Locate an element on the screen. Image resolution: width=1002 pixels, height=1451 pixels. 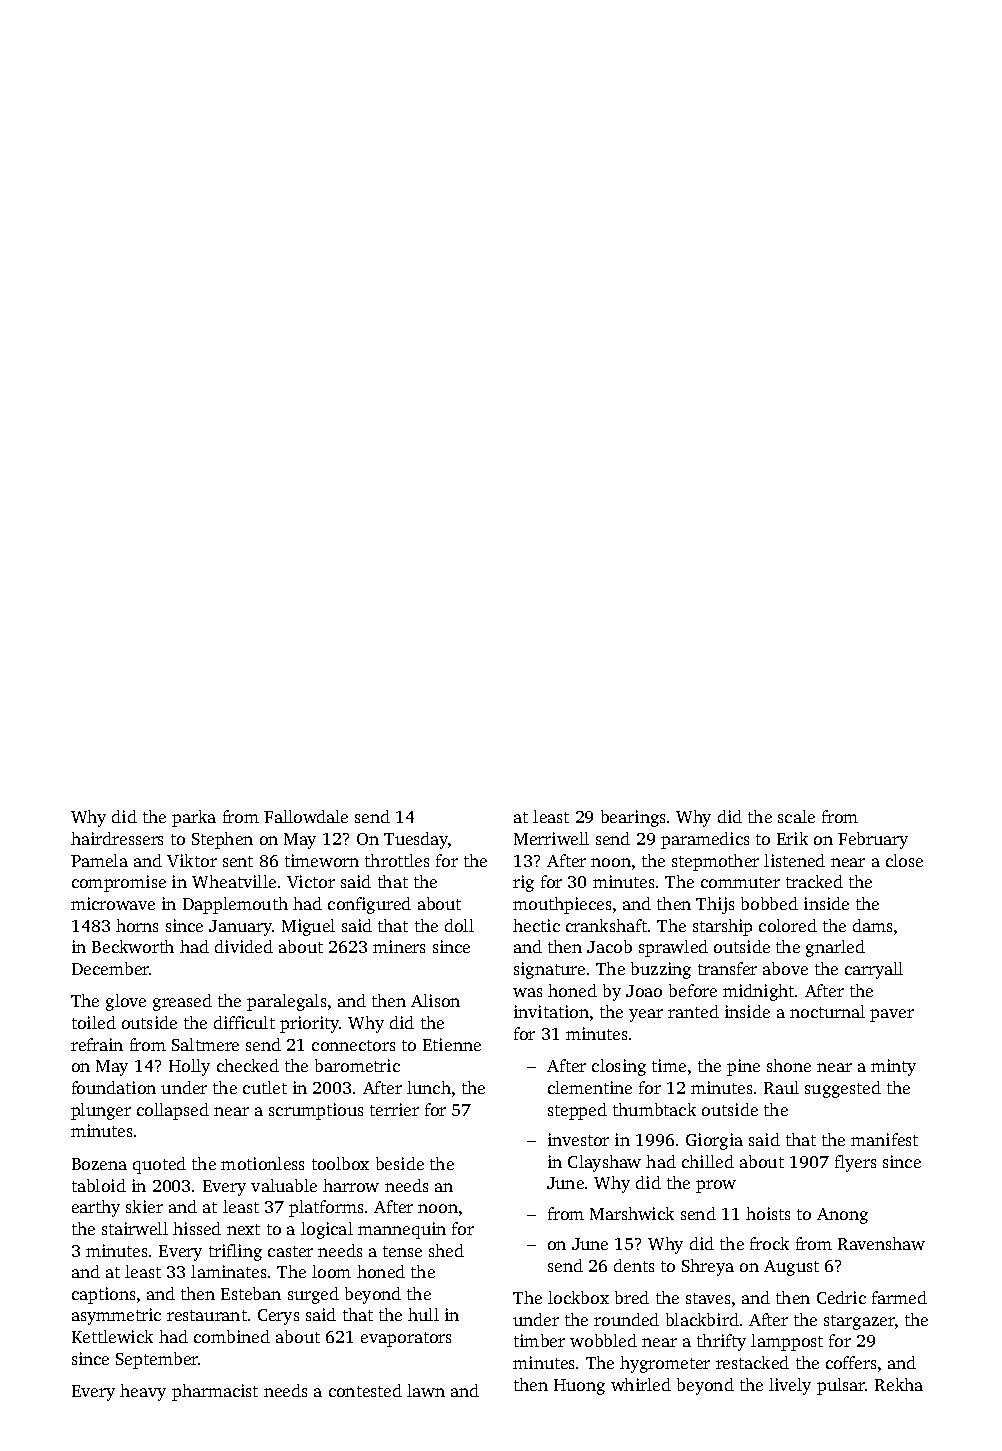
beside is located at coordinates (400, 1163).
